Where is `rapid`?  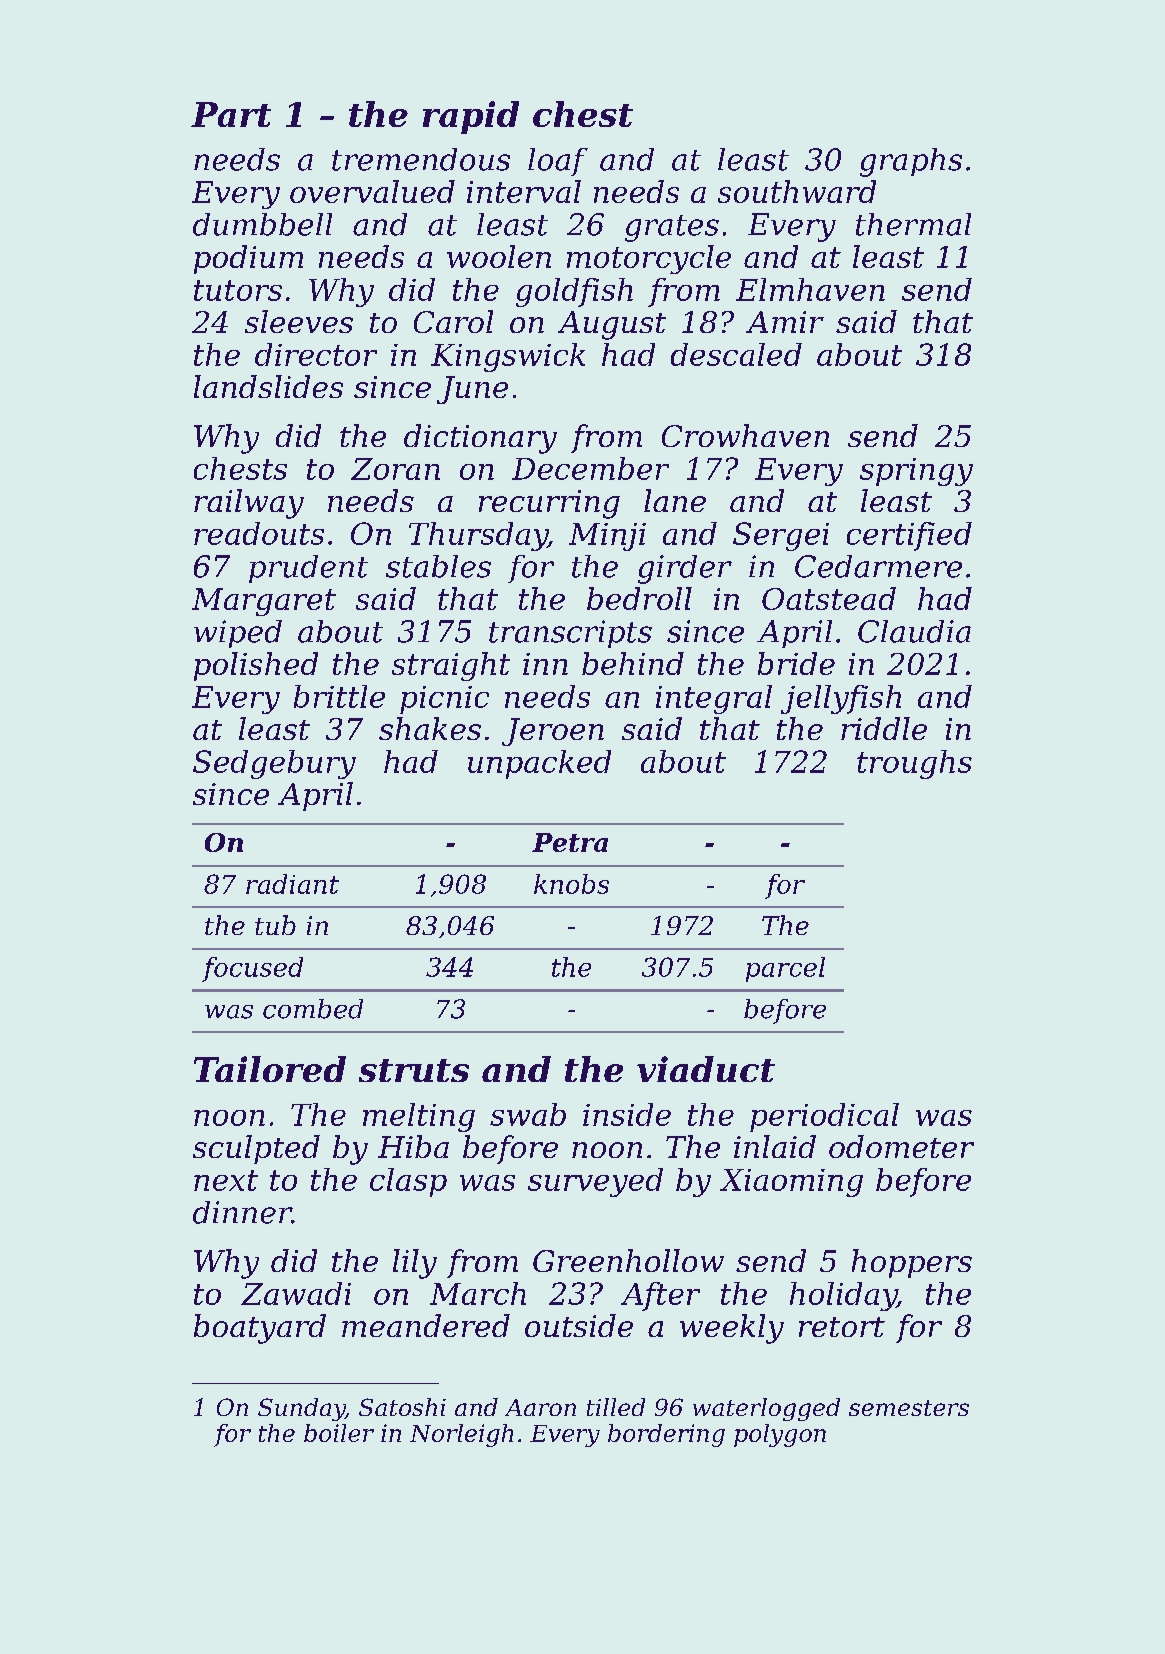
rapid is located at coordinates (471, 117).
